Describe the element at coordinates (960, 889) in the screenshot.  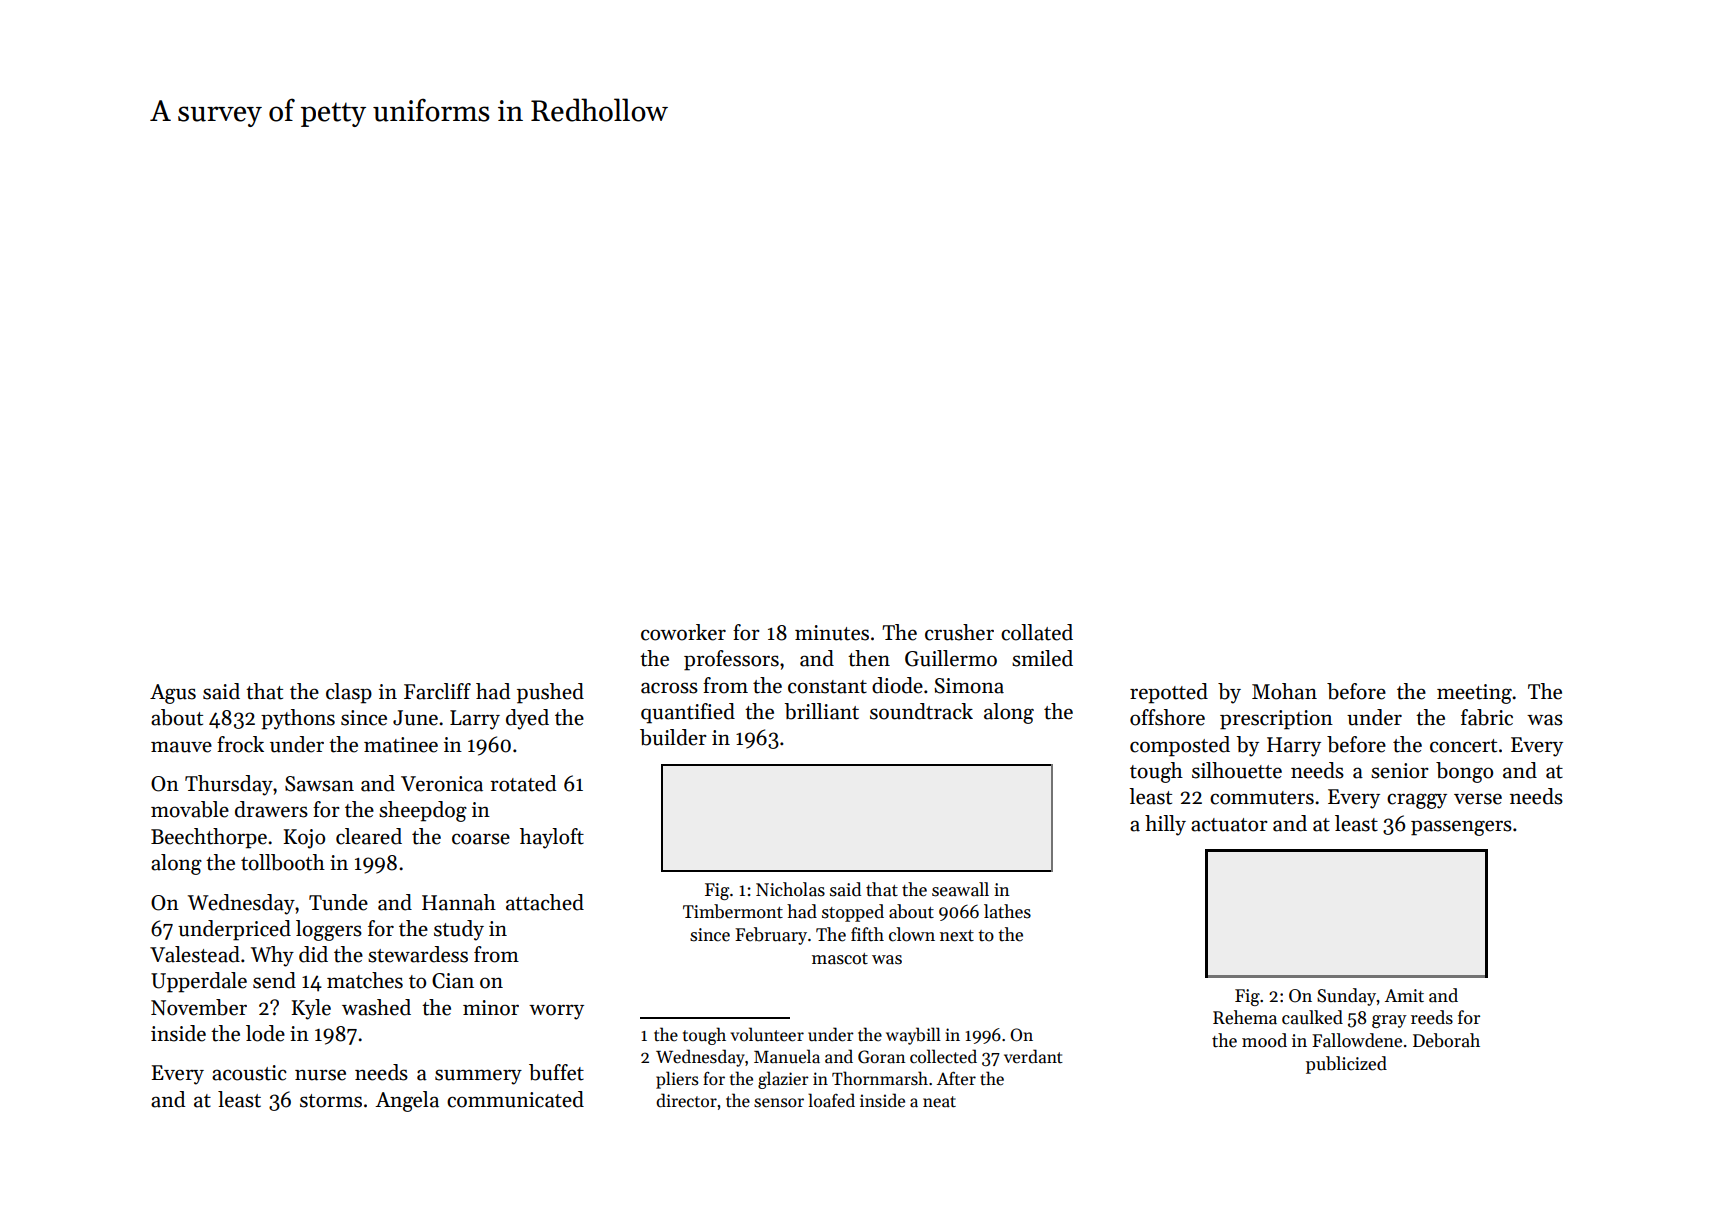
I see `seawall` at that location.
